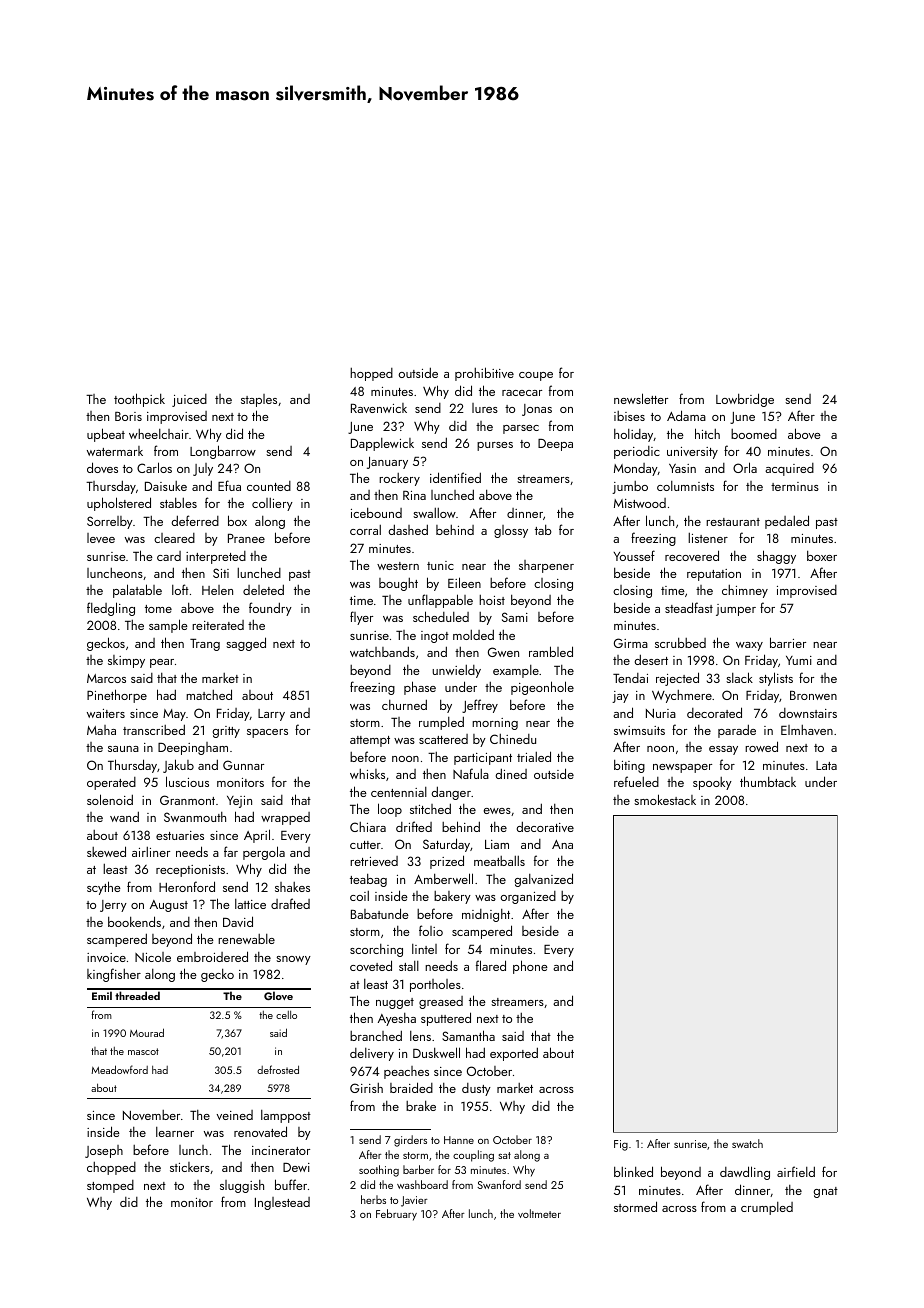 This screenshot has height=1308, width=924. I want to click on acquired, so click(789, 469).
